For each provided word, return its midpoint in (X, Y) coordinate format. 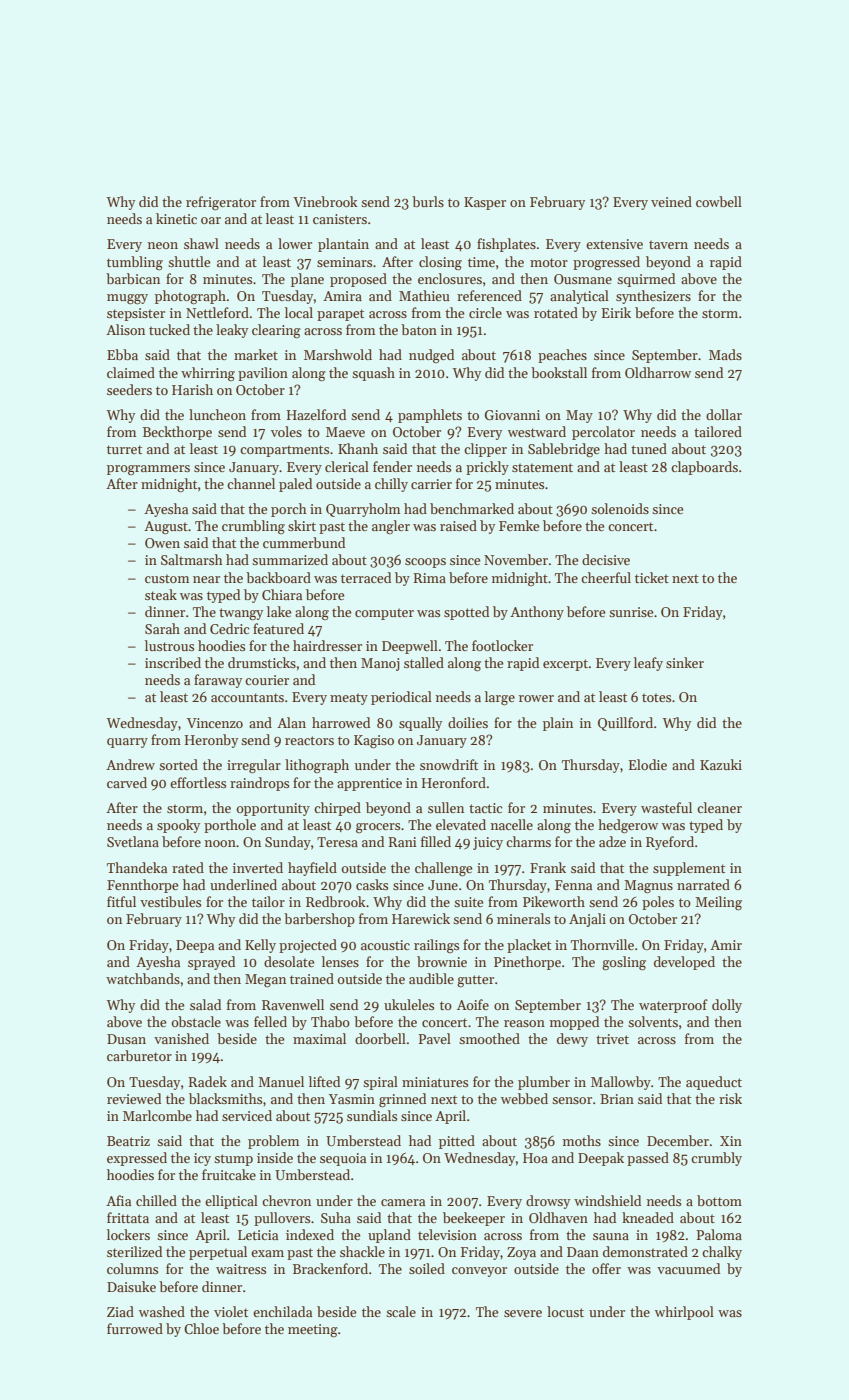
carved (127, 782)
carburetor (139, 1055)
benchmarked (472, 508)
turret (124, 449)
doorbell (380, 1038)
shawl (201, 243)
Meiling (718, 903)
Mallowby (621, 1083)
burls (428, 201)
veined (671, 201)
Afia (118, 1200)
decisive (606, 559)
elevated (461, 824)
